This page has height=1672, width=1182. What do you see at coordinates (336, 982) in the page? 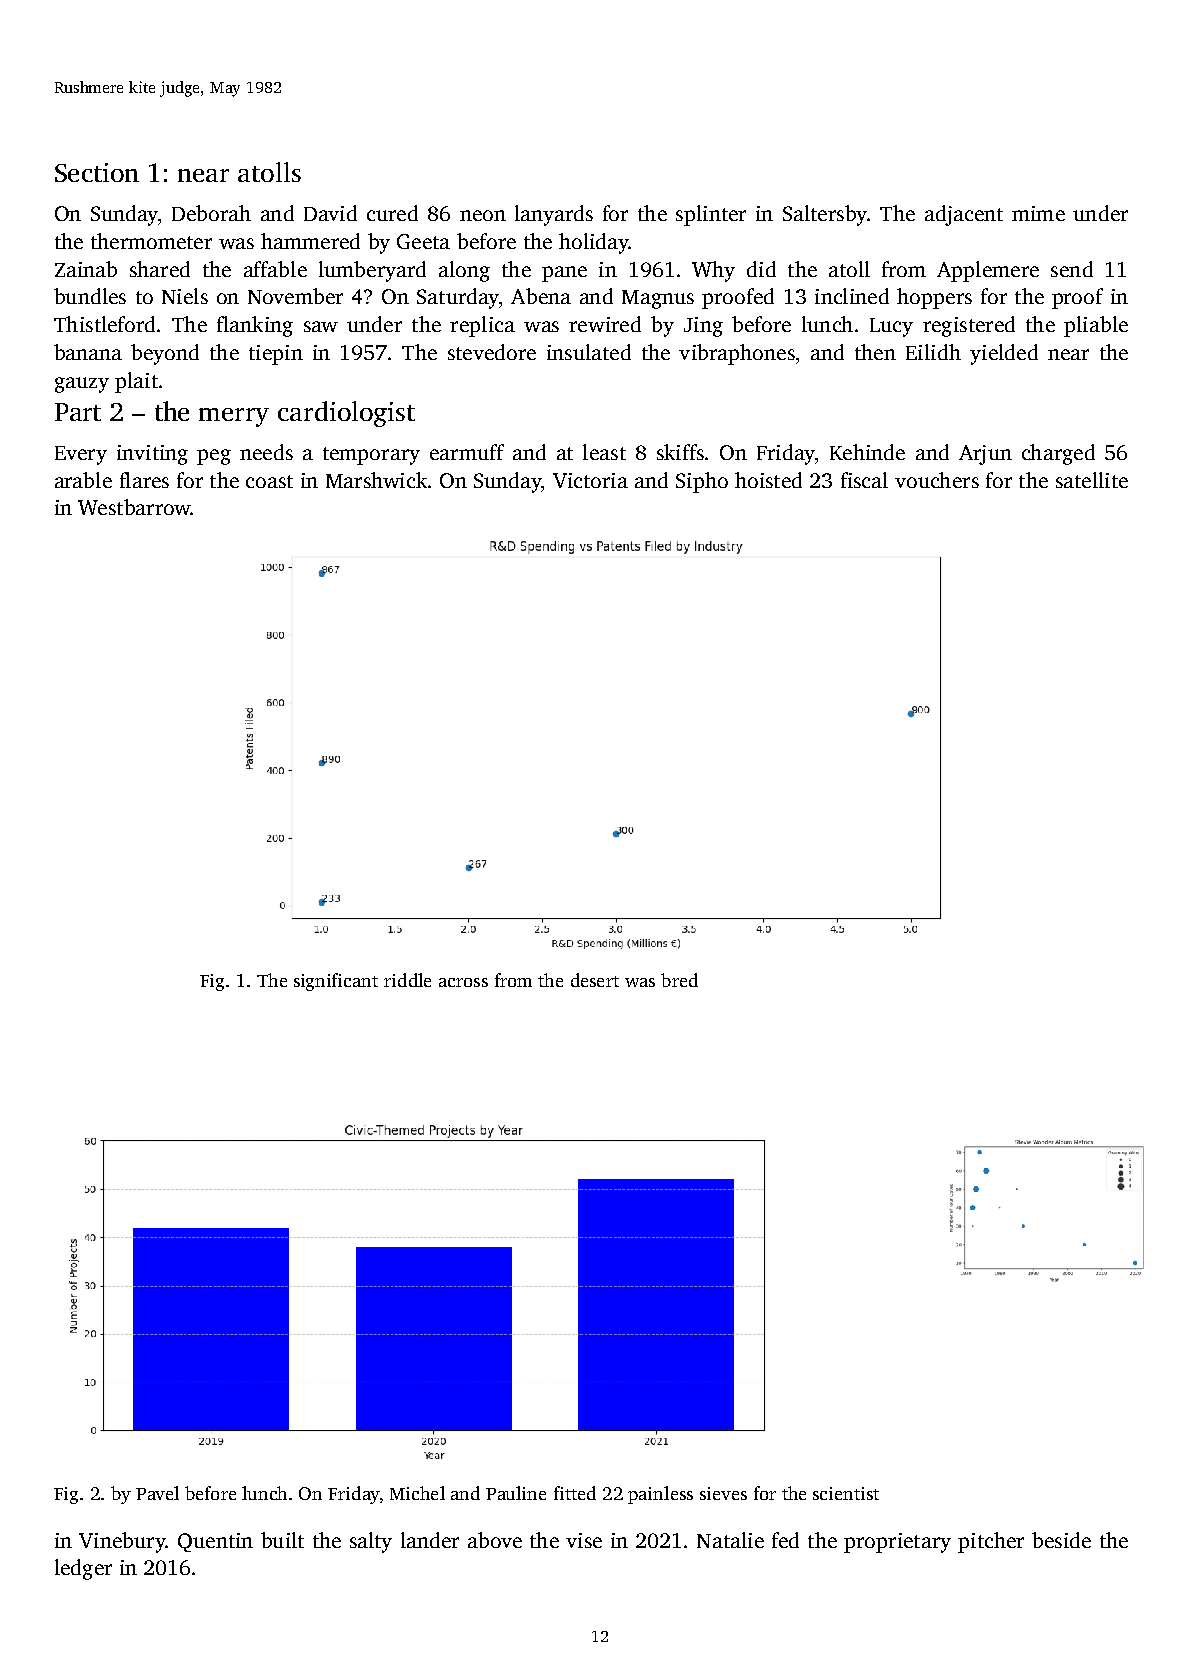
I see `significant` at bounding box center [336, 982].
